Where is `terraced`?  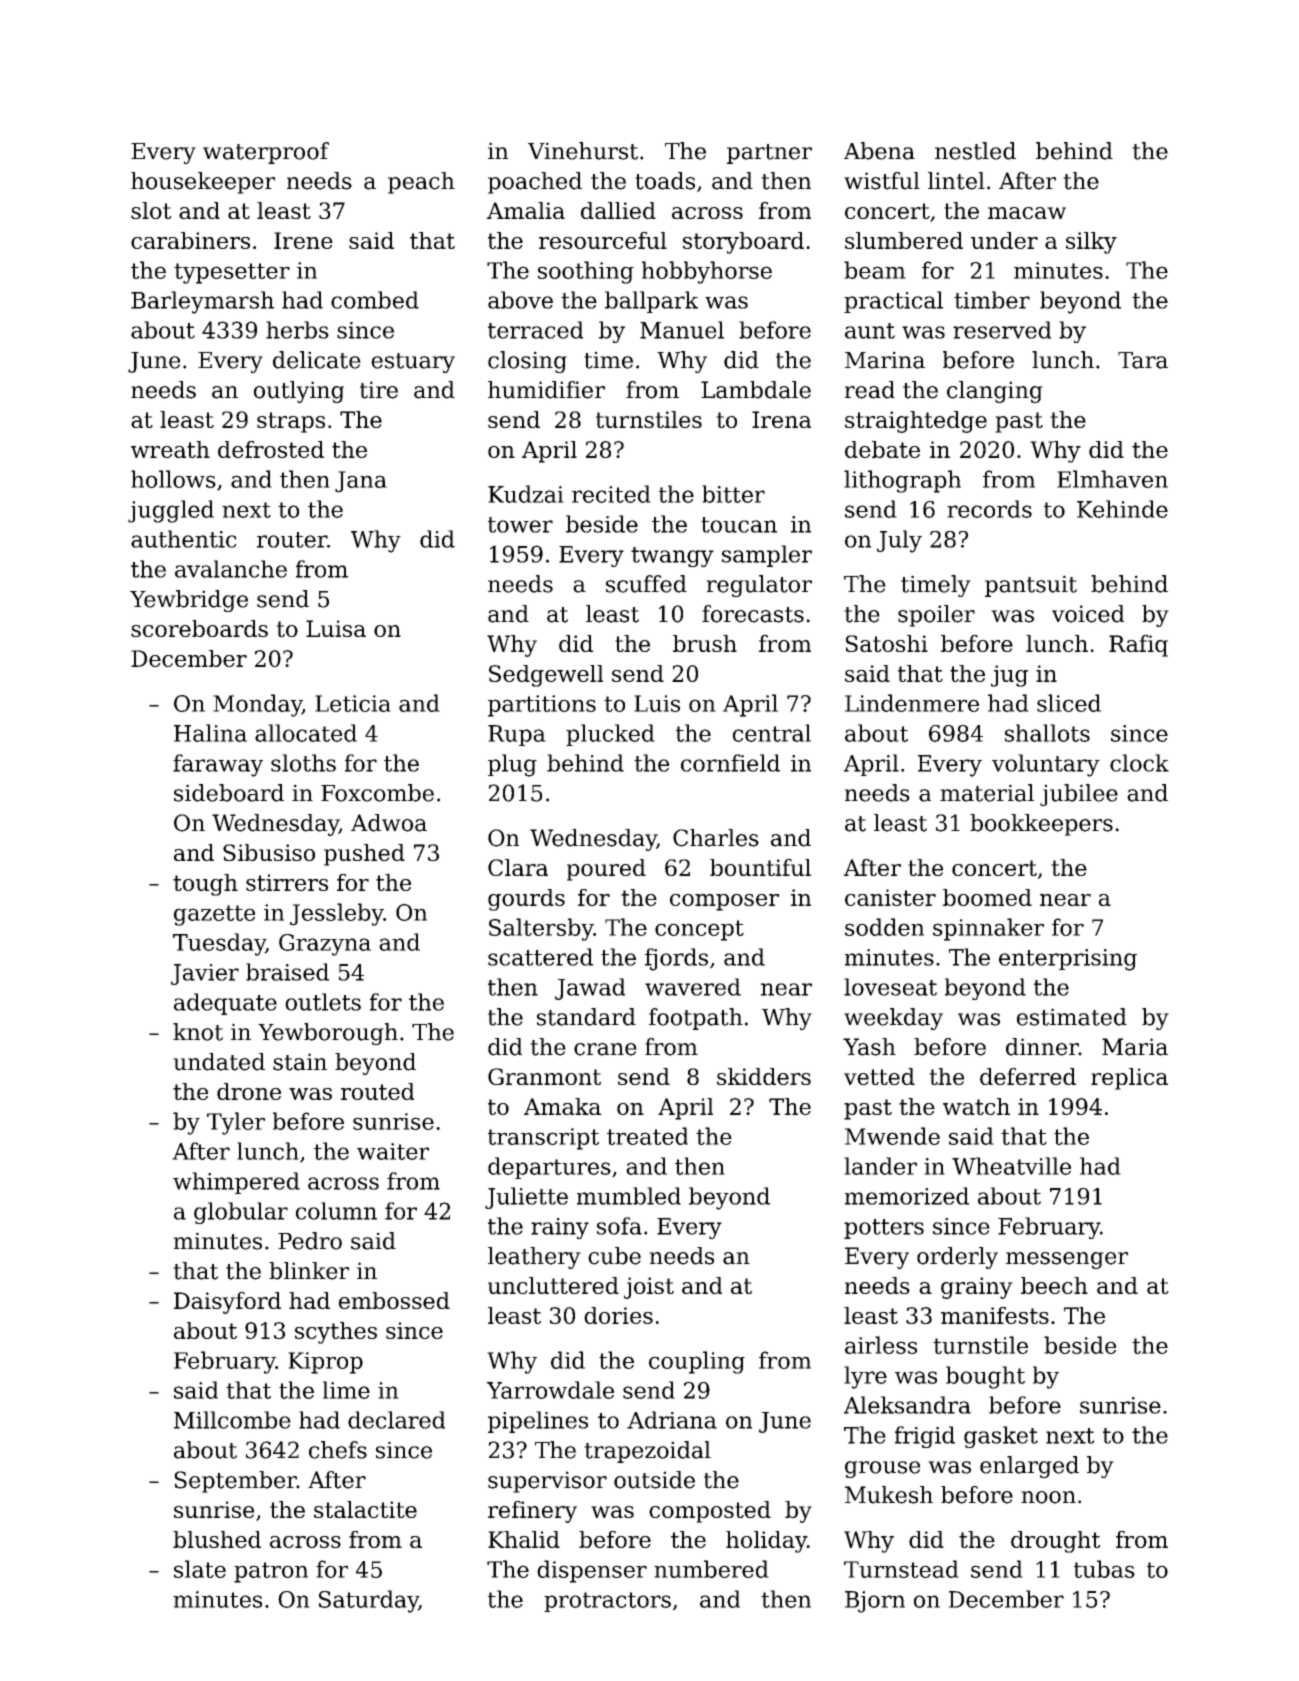 terraced is located at coordinates (535, 330).
